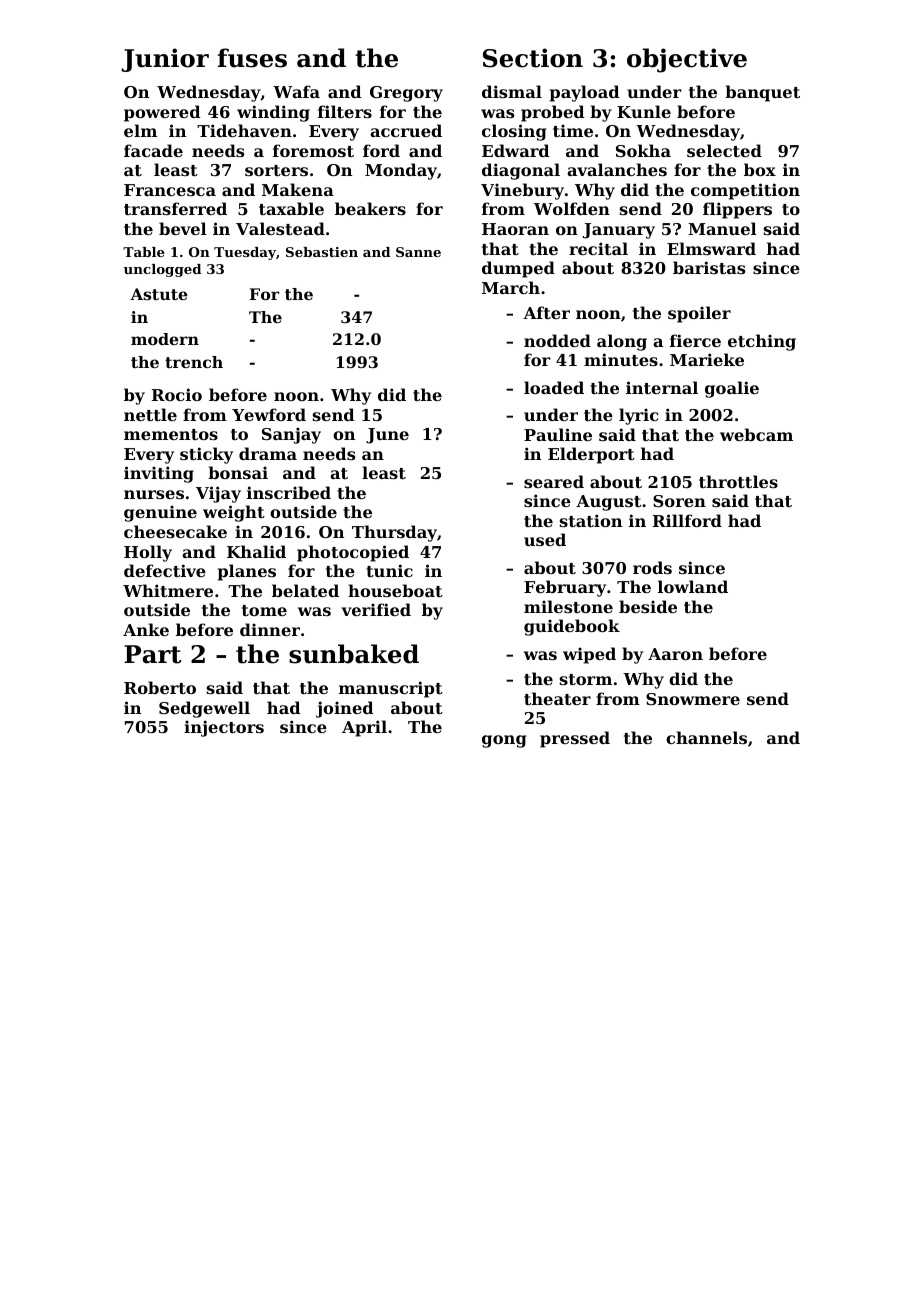 The height and width of the document is (1308, 924). I want to click on powered, so click(162, 113).
